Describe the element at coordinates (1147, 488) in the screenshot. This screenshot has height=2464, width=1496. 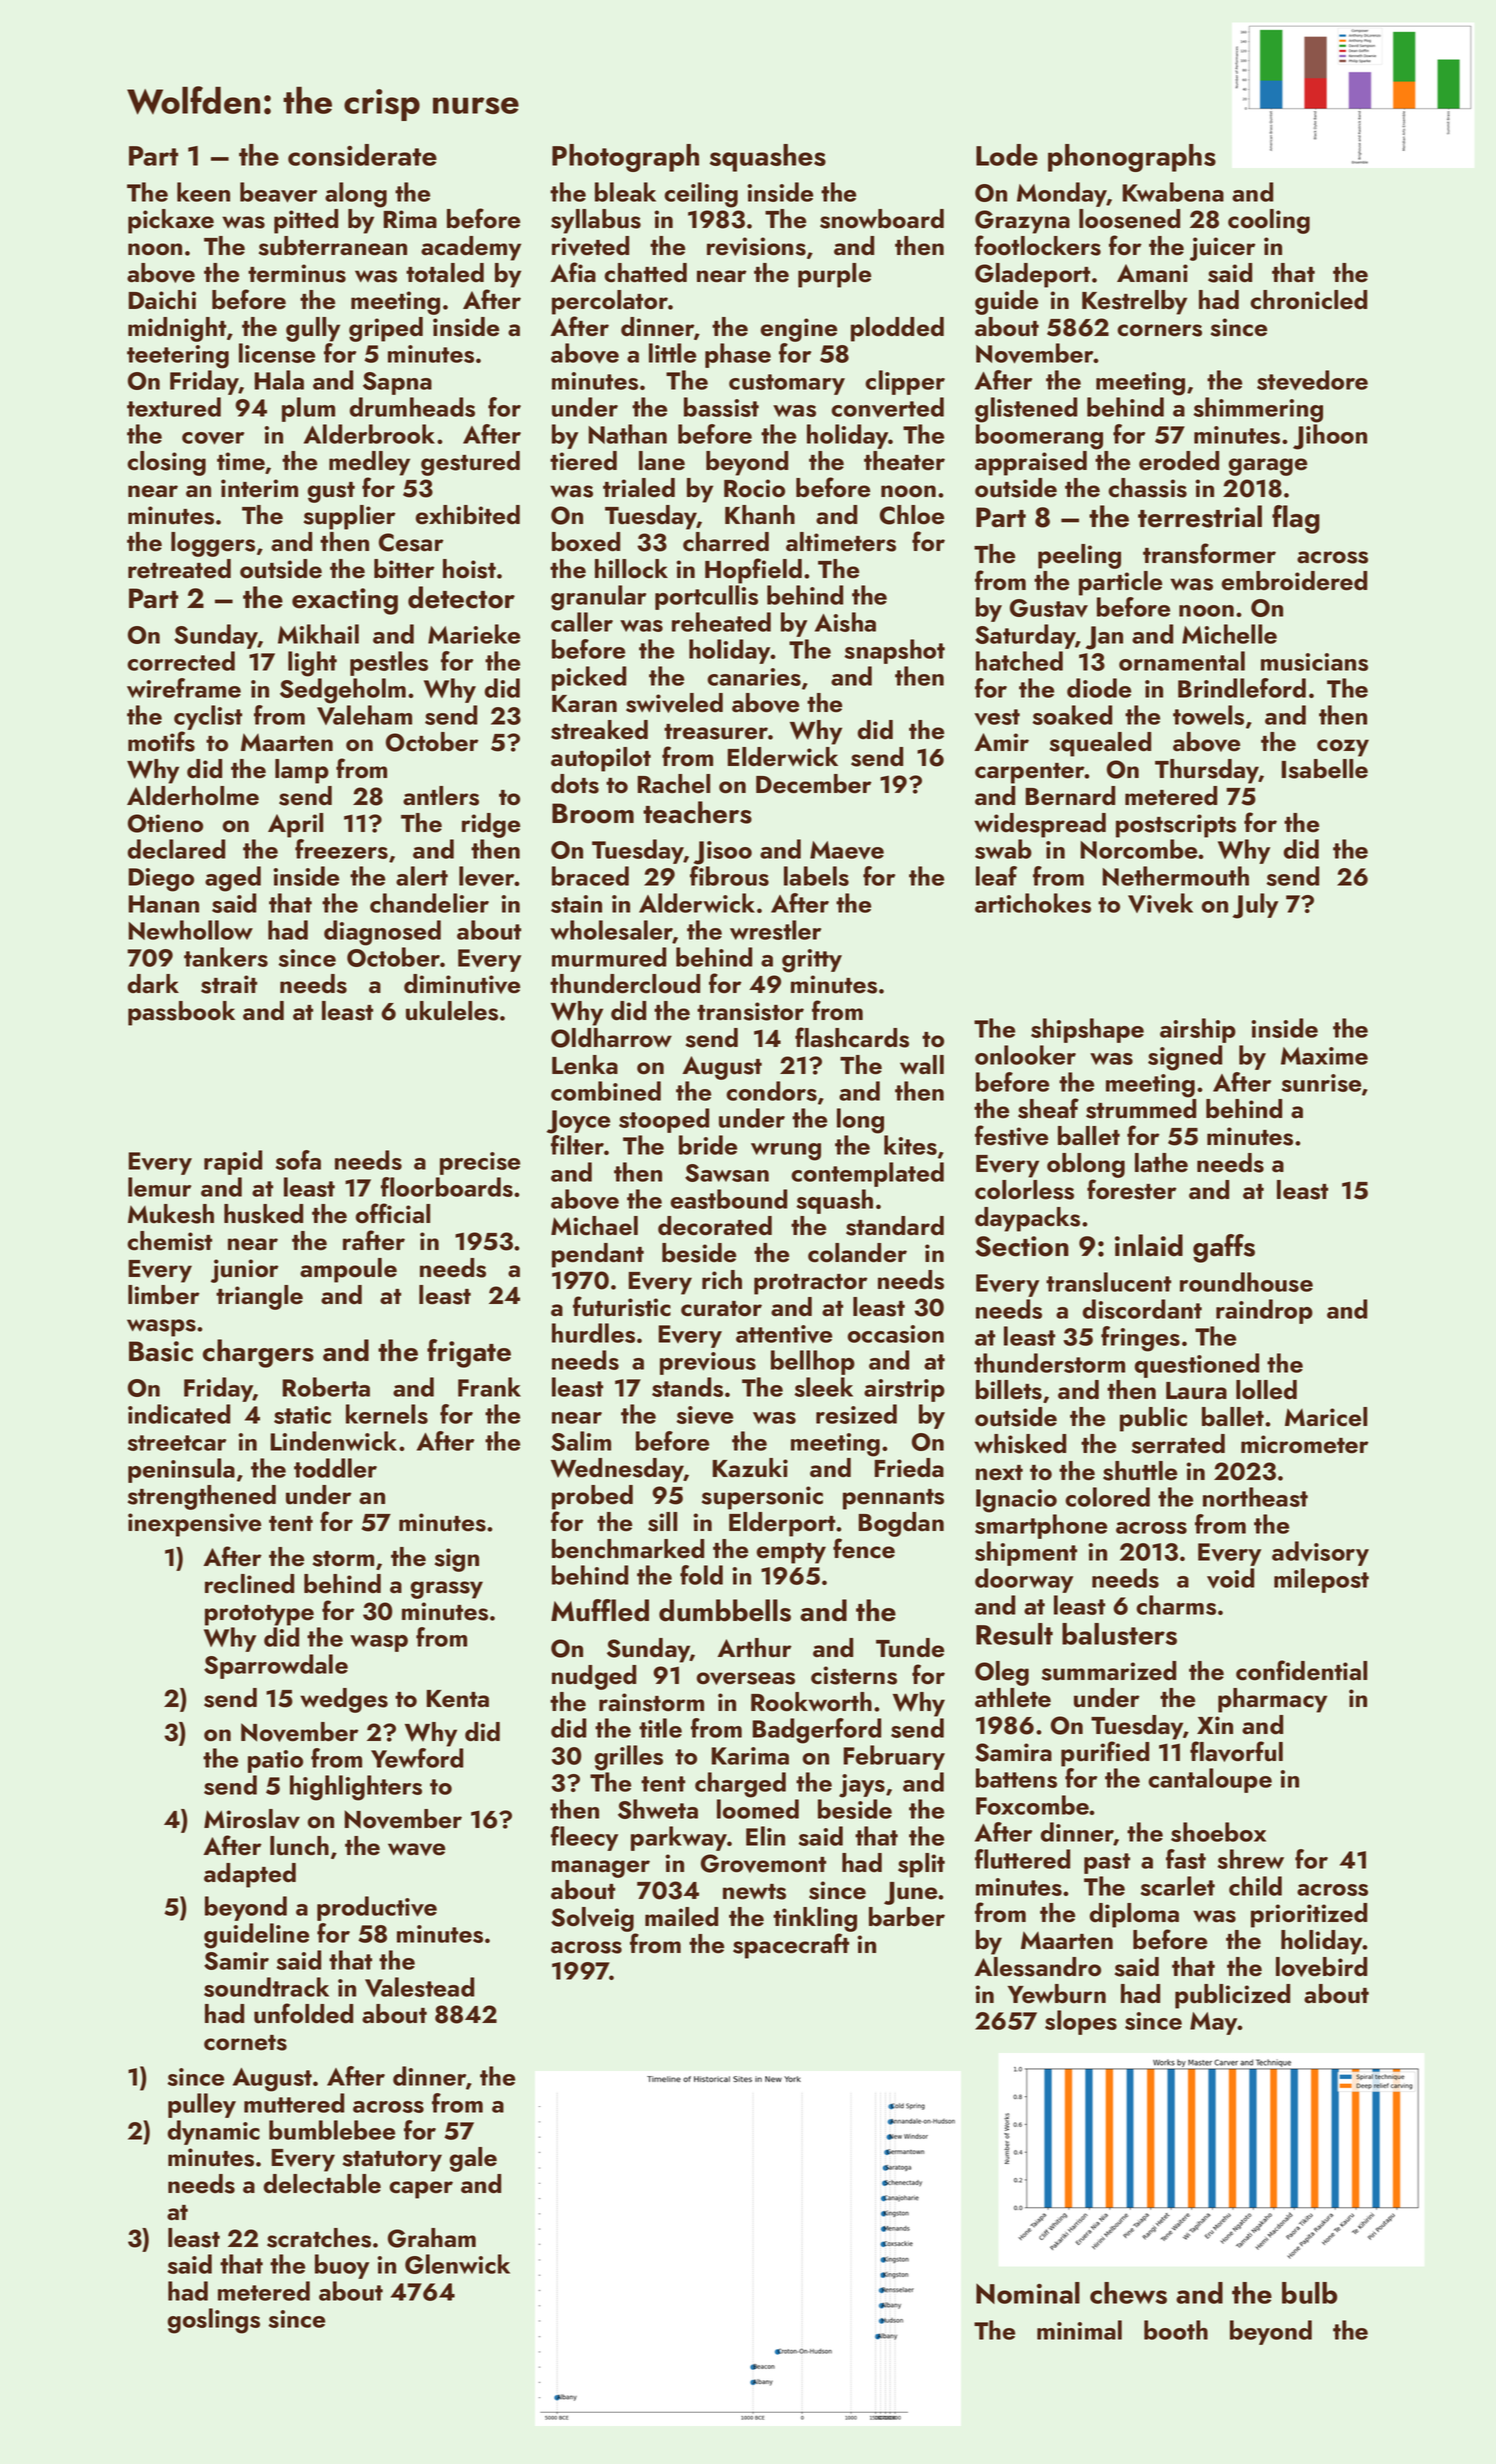
I see `chassis` at that location.
